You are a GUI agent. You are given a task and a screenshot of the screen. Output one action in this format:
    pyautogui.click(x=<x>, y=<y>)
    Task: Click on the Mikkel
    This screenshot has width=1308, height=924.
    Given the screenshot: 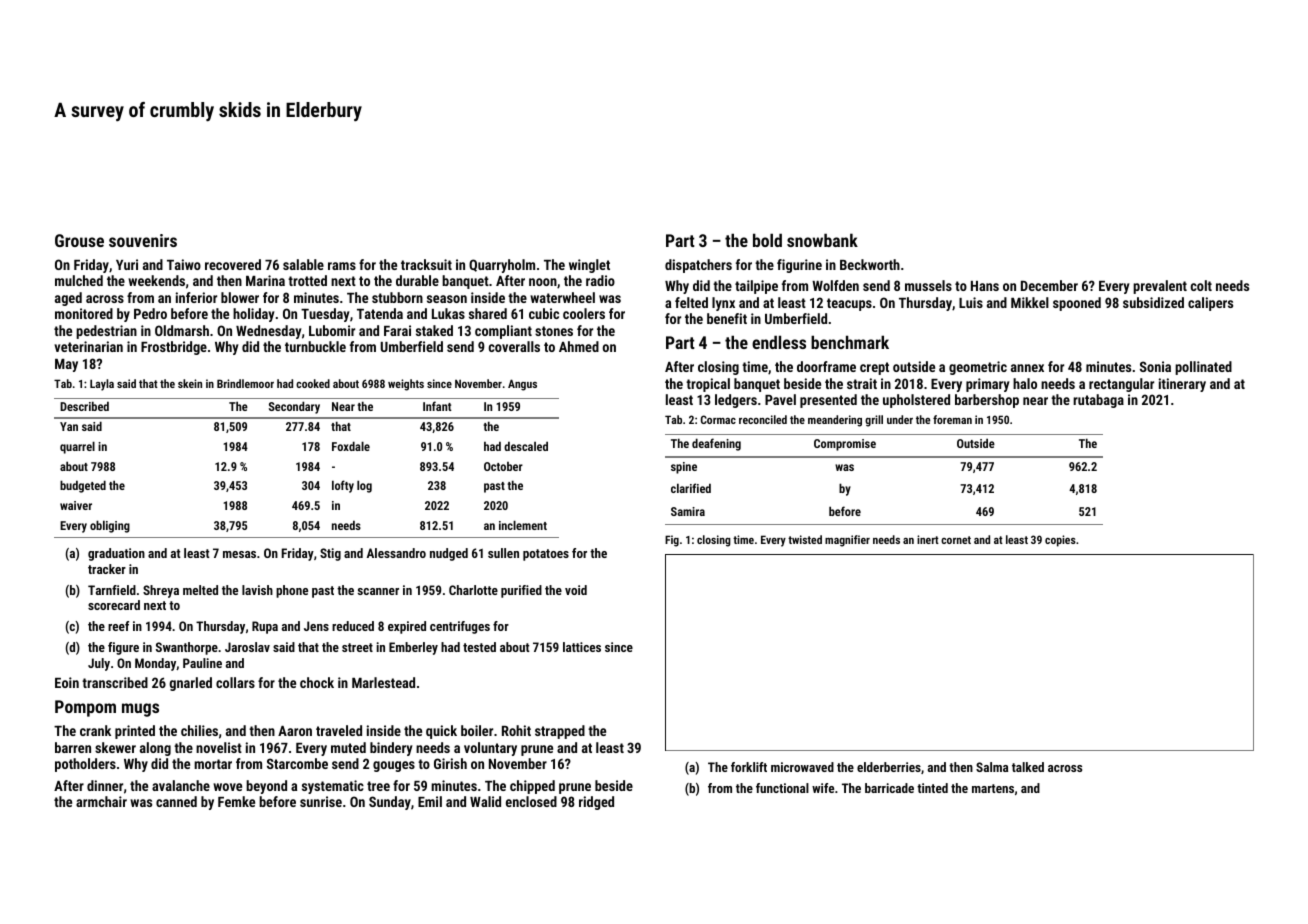 What is the action you would take?
    pyautogui.click(x=1030, y=302)
